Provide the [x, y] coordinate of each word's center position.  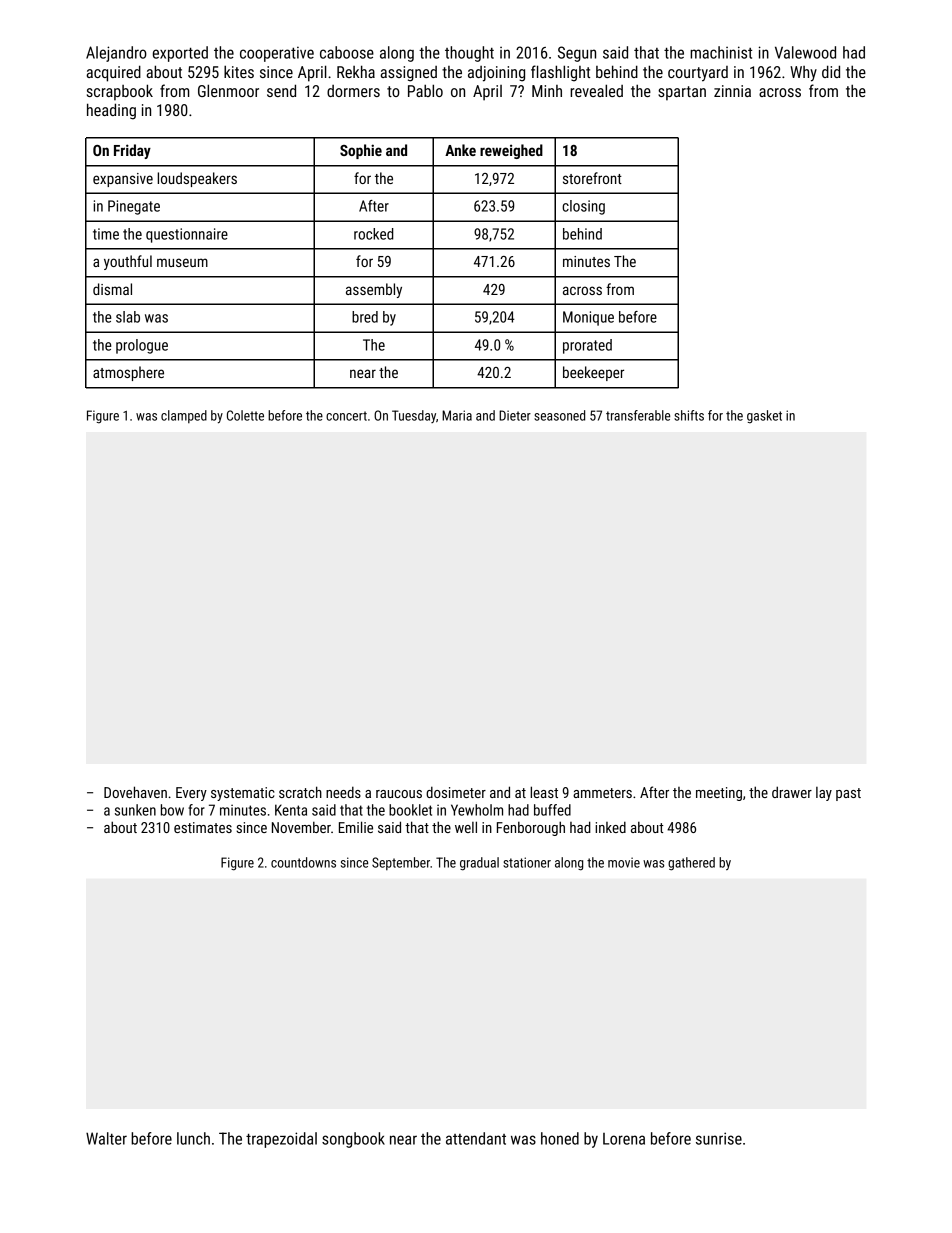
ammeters [602, 793]
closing [583, 207]
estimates [203, 827]
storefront [592, 178]
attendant [476, 1138]
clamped [184, 416]
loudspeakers [197, 179]
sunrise [719, 1138]
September [401, 863]
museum [182, 262]
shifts [689, 415]
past [848, 794]
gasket [764, 417]
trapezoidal [281, 1140]
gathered [691, 864]
